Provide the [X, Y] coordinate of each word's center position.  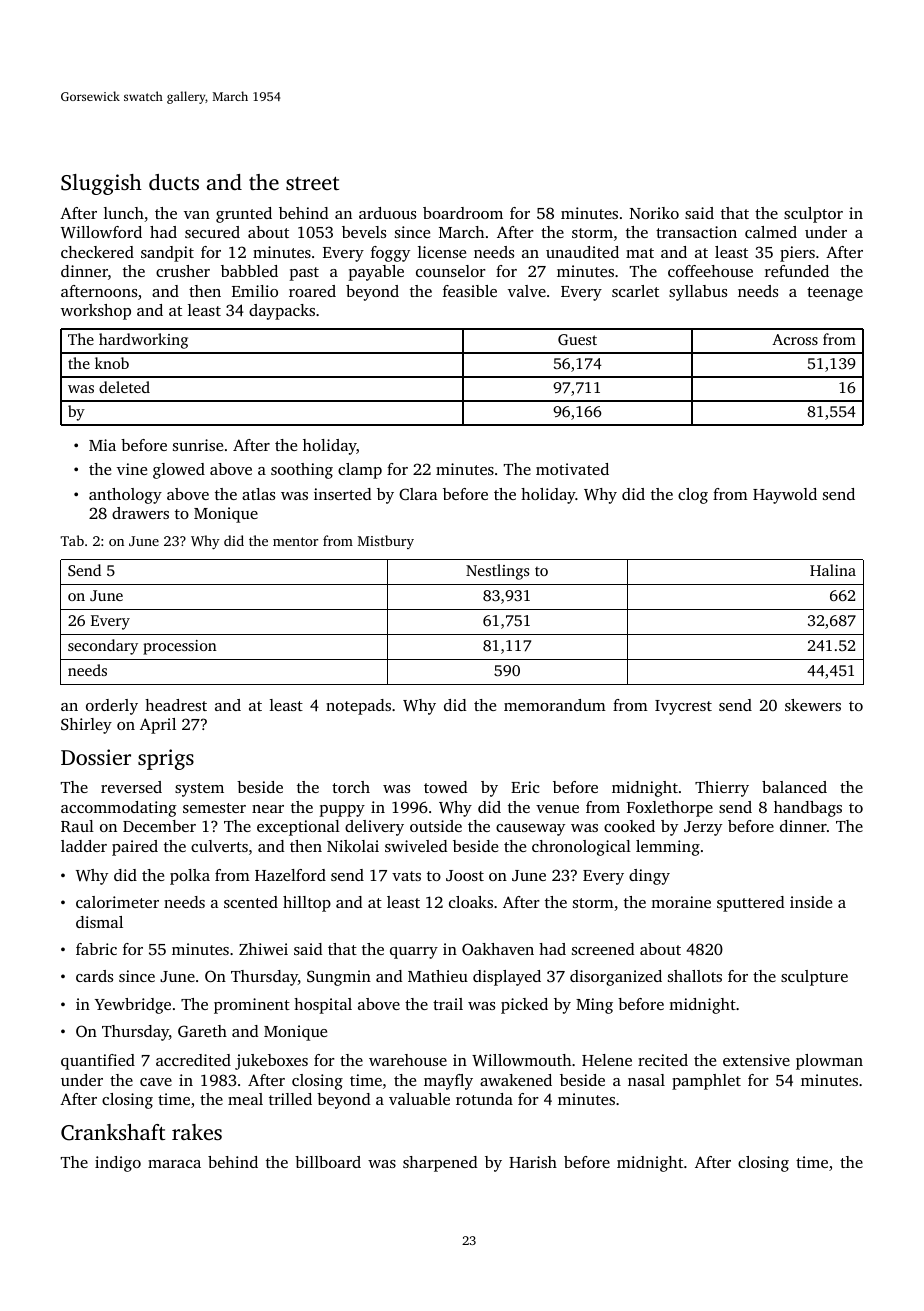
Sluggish [101, 184]
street [312, 183]
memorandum [555, 705]
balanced [794, 787]
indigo [118, 1164]
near [268, 809]
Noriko [654, 213]
